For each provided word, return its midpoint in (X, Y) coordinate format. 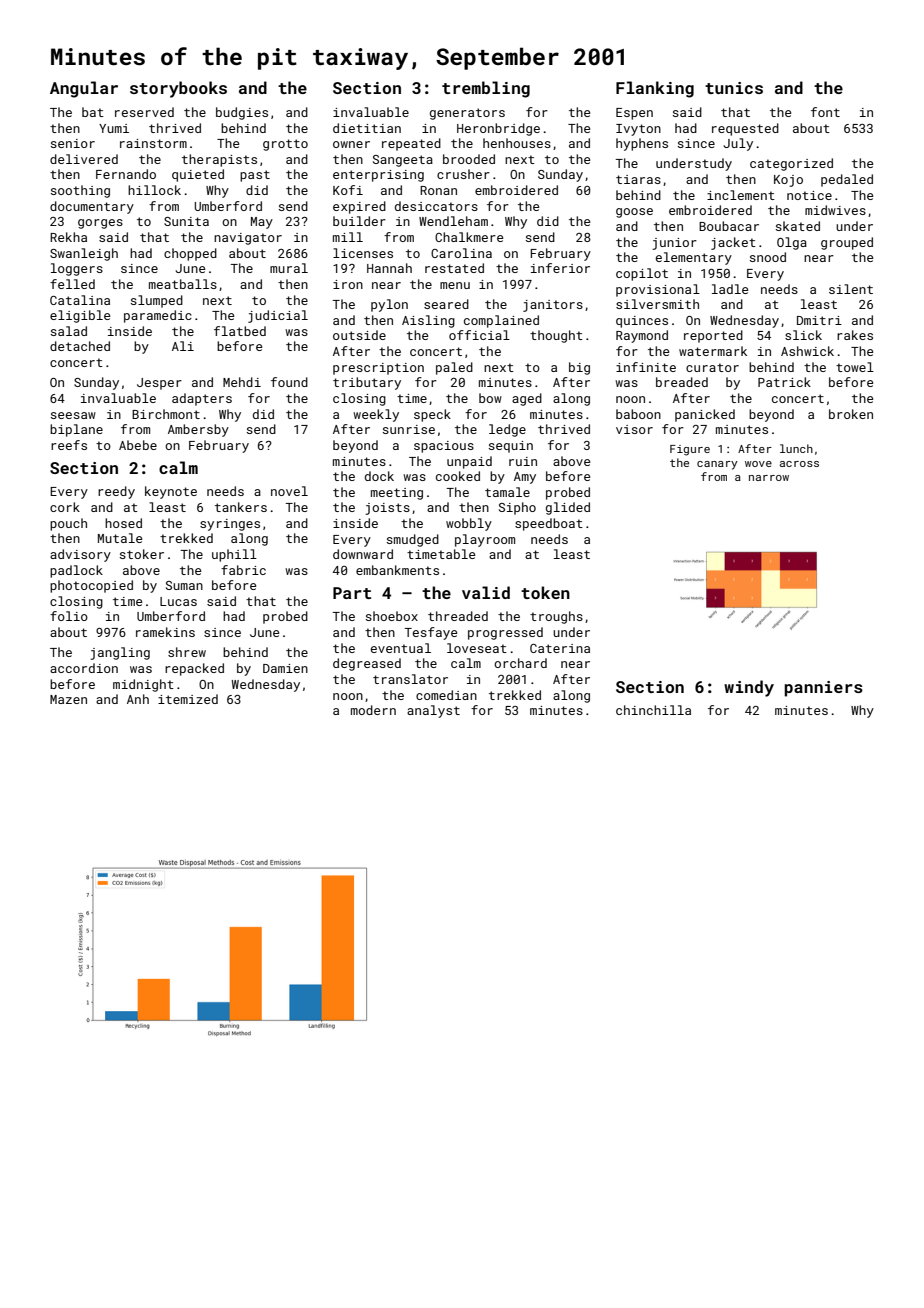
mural (289, 268)
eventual (401, 648)
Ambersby (198, 430)
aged (527, 399)
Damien (285, 668)
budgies (242, 113)
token (545, 592)
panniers (823, 689)
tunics (734, 88)
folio (69, 616)
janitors (553, 306)
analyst (433, 711)
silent (851, 289)
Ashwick (807, 351)
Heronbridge (498, 129)
